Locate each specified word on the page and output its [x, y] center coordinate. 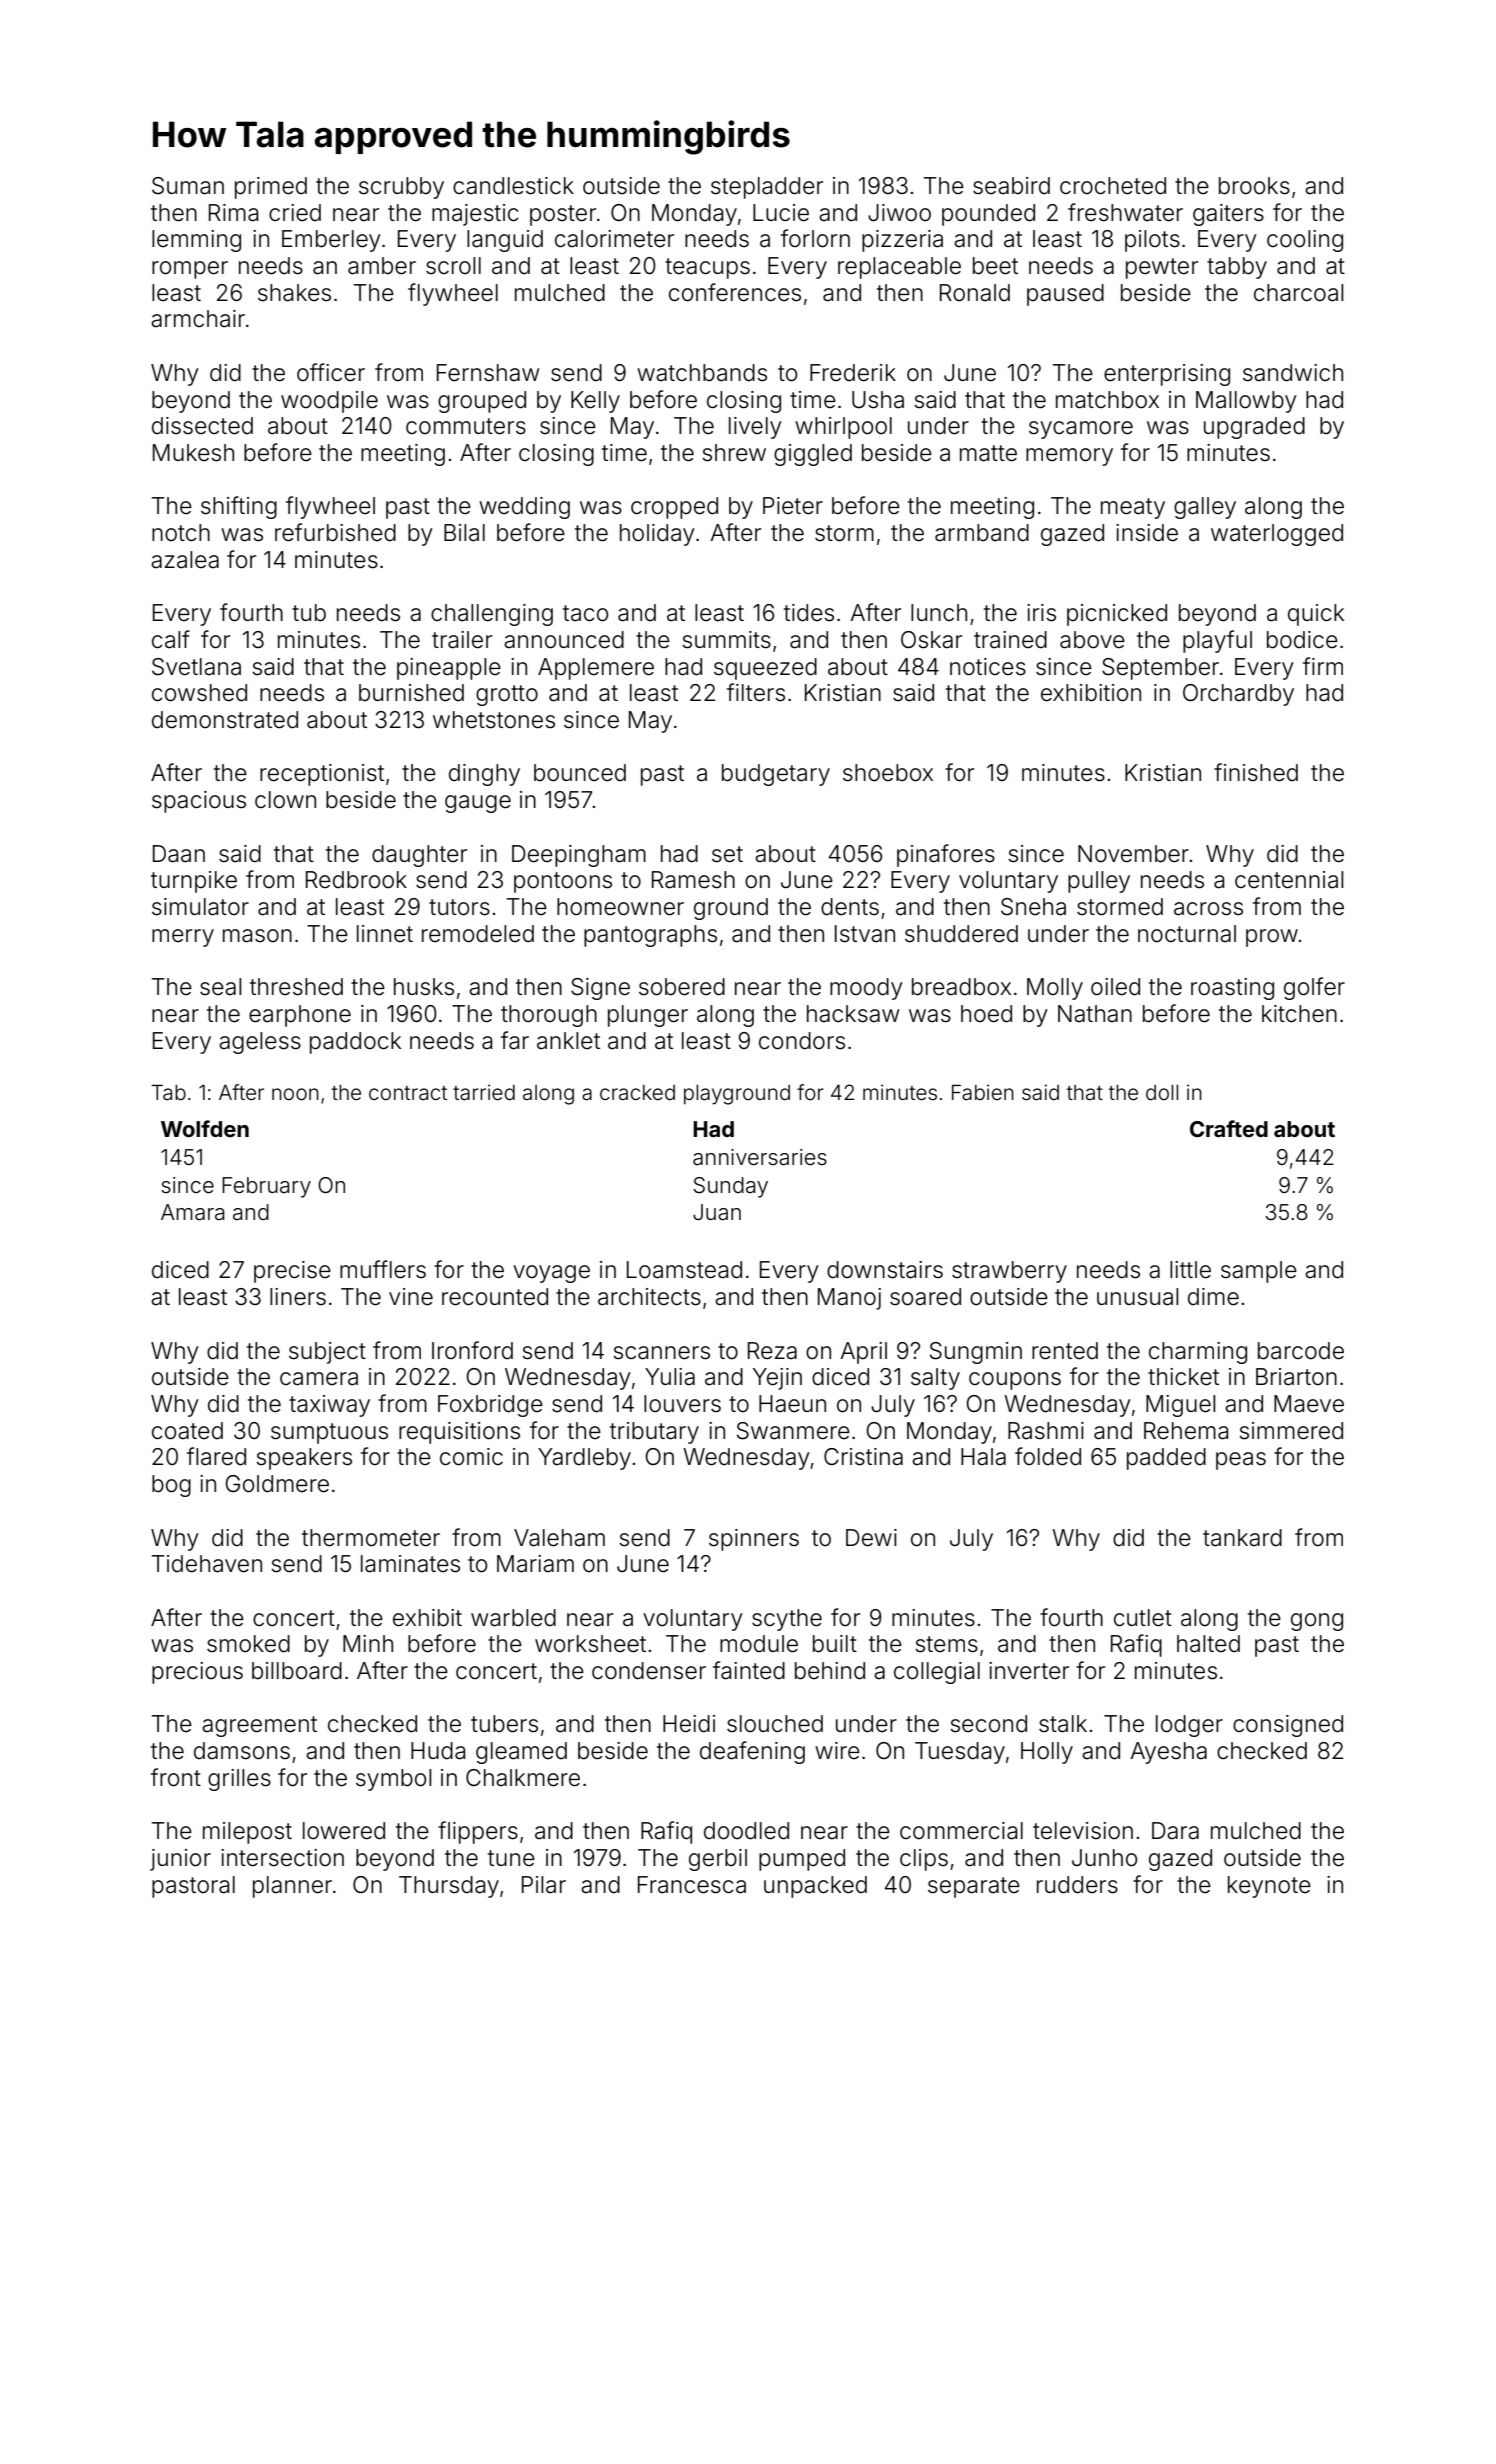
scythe [787, 1620]
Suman [188, 186]
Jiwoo [899, 213]
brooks [1254, 186]
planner [292, 1887]
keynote [1269, 1887]
